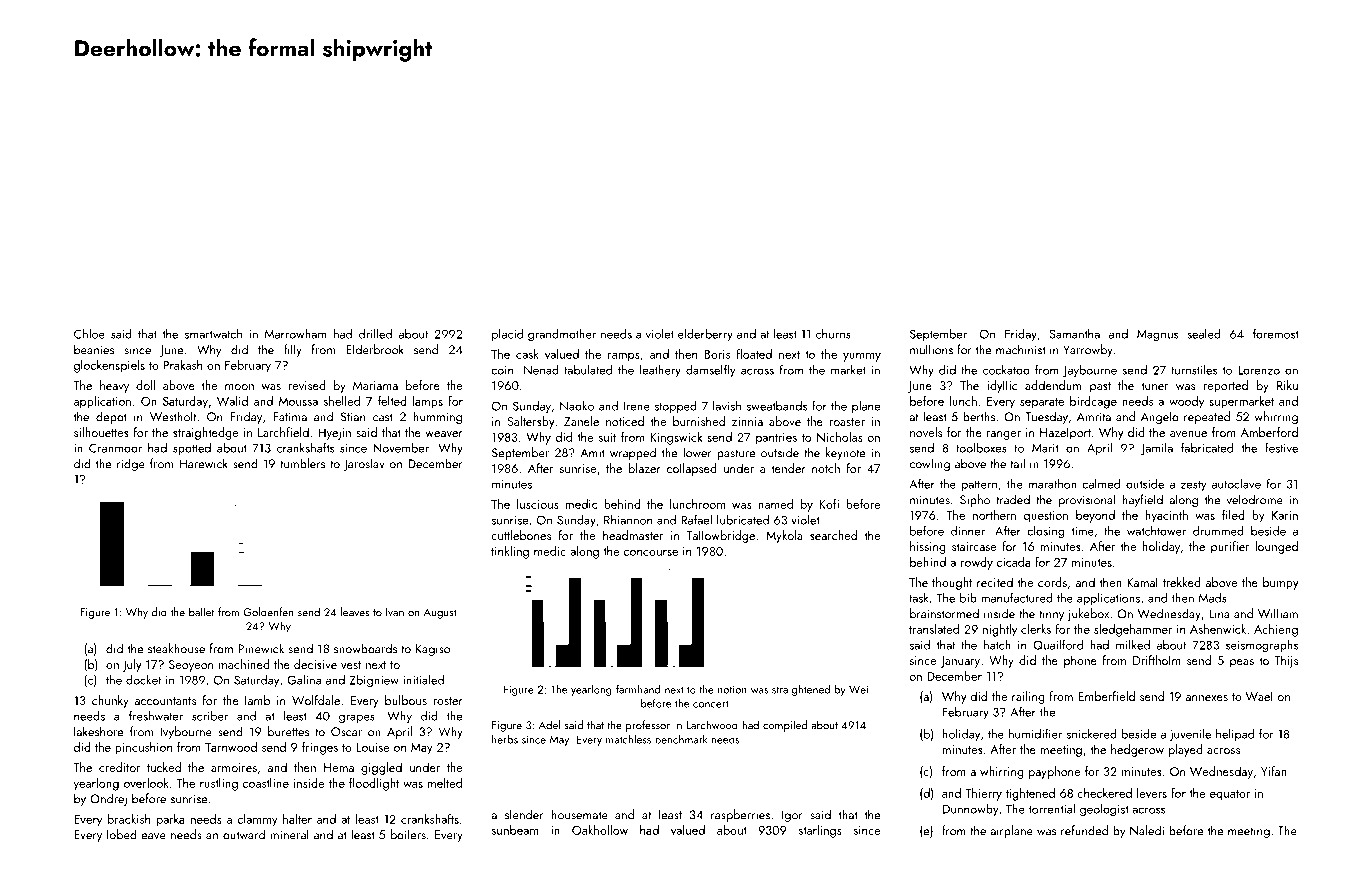 This image has width=1372, height=887. Describe the element at coordinates (1255, 499) in the image. I see `velodrome` at that location.
